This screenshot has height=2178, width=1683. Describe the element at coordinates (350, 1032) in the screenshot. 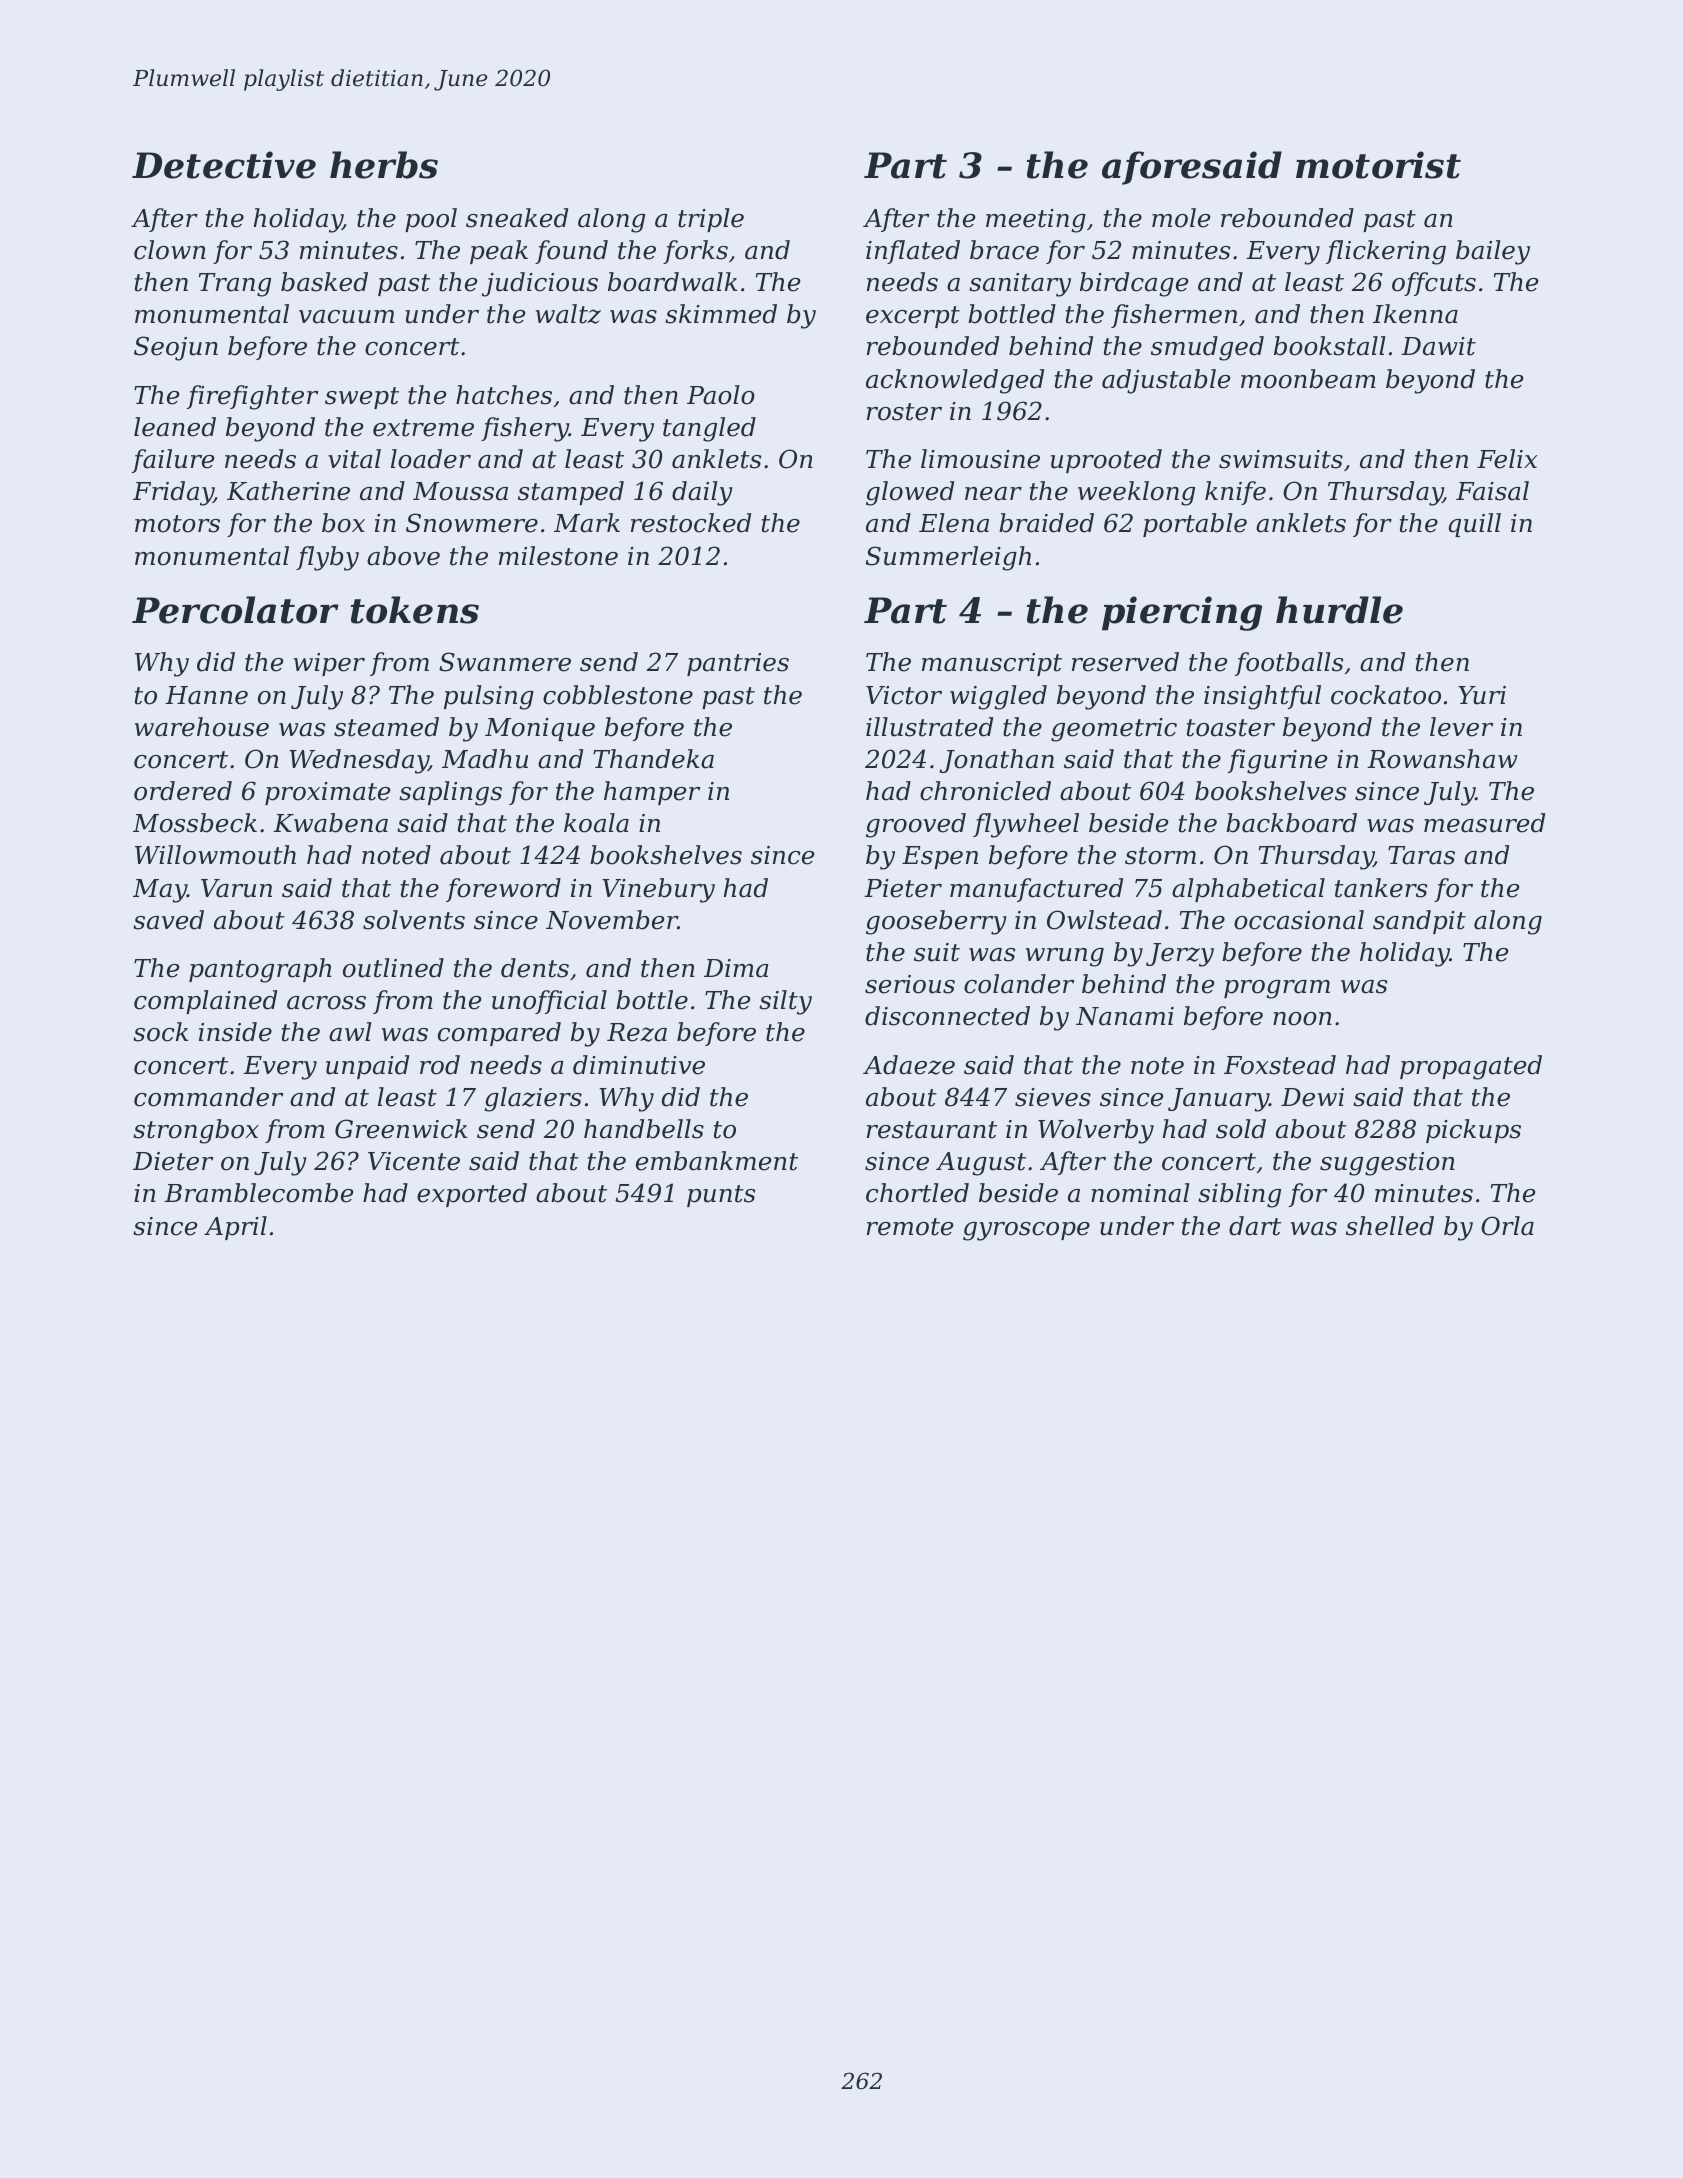

I see `awl` at that location.
